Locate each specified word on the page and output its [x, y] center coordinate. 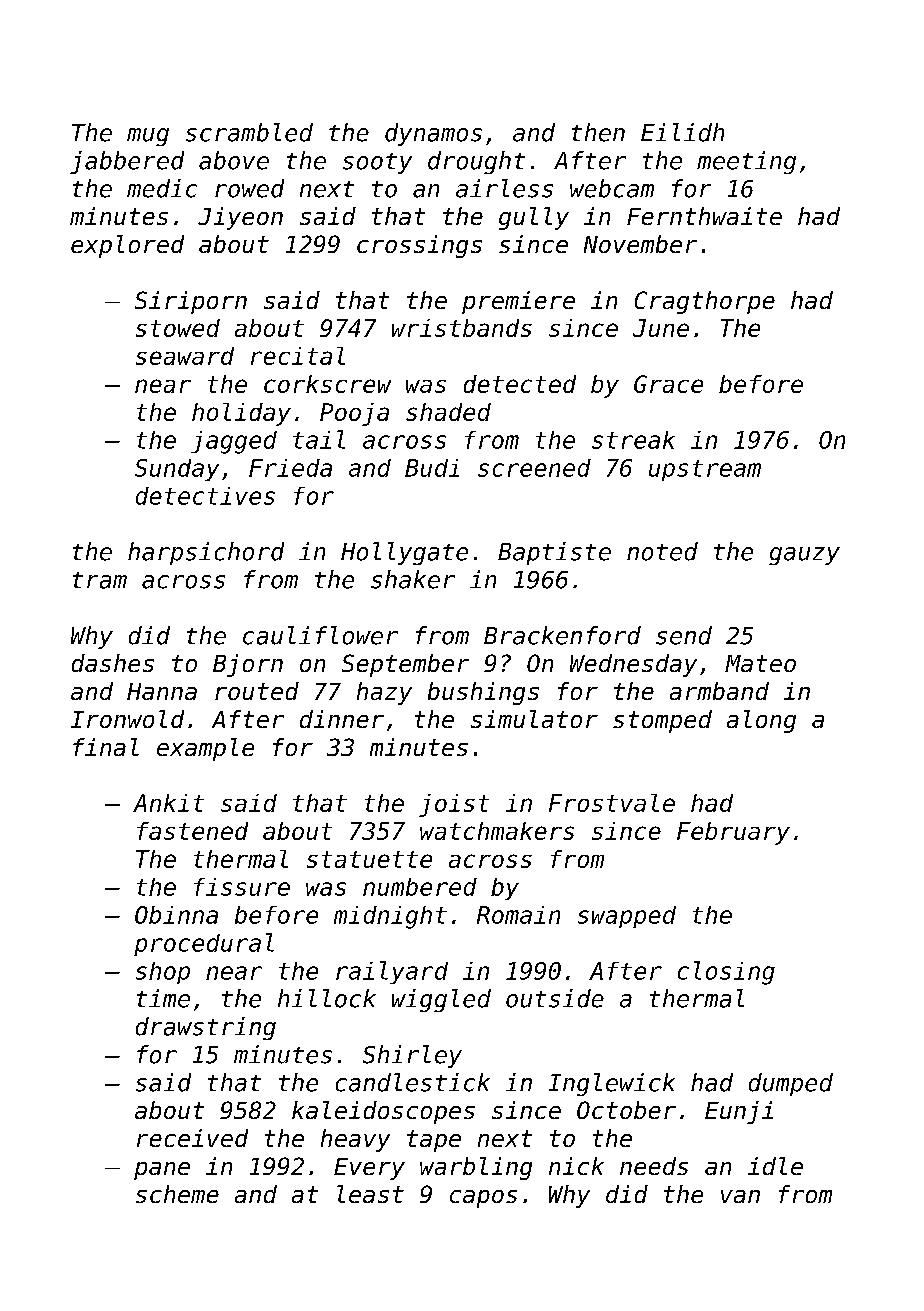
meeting [746, 162]
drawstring [206, 1028]
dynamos [433, 134]
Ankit [168, 803]
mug [148, 137]
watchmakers [497, 831]
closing [726, 973]
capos [483, 1199]
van [740, 1196]
